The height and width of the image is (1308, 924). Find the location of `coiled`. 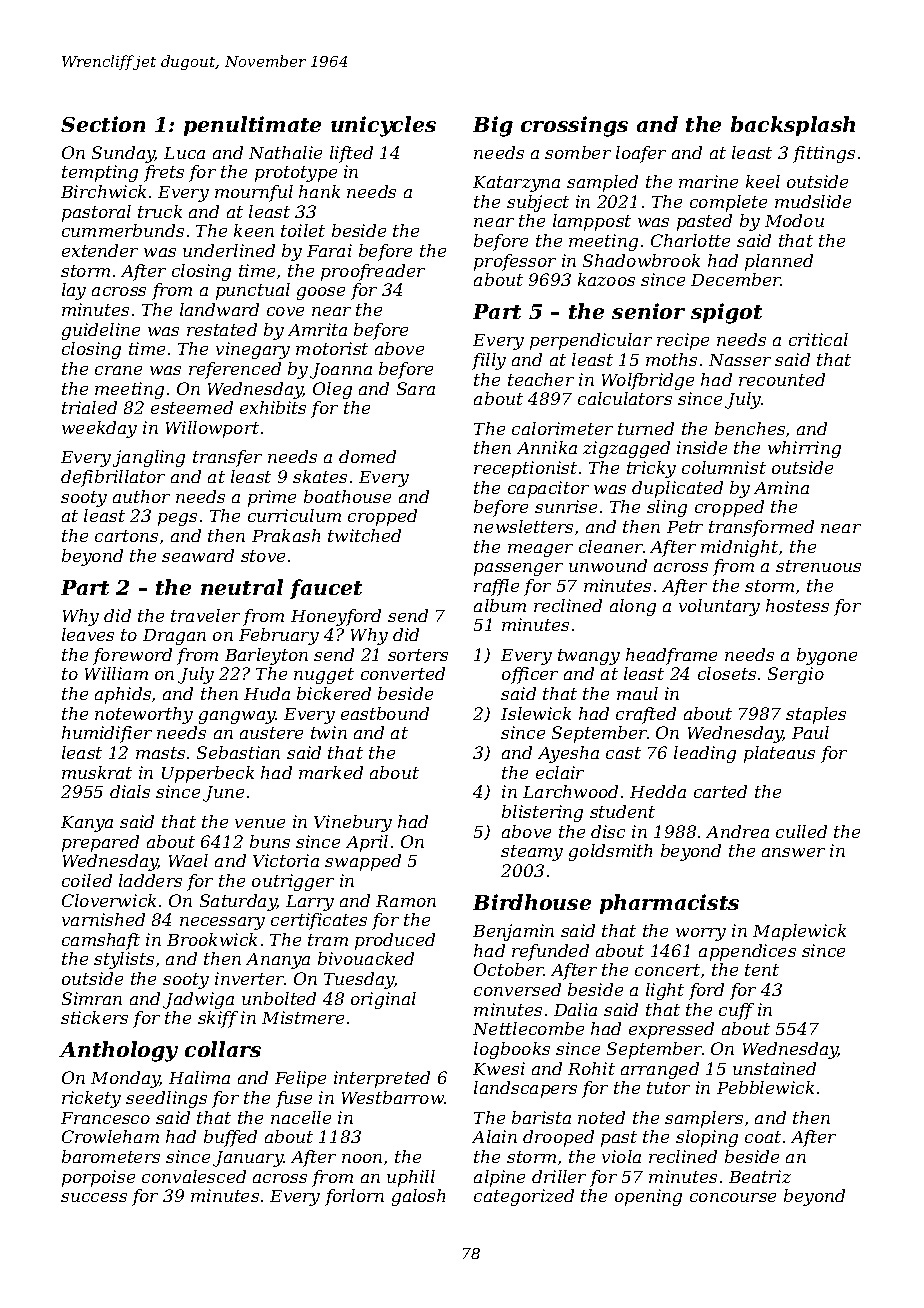

coiled is located at coordinates (87, 880).
